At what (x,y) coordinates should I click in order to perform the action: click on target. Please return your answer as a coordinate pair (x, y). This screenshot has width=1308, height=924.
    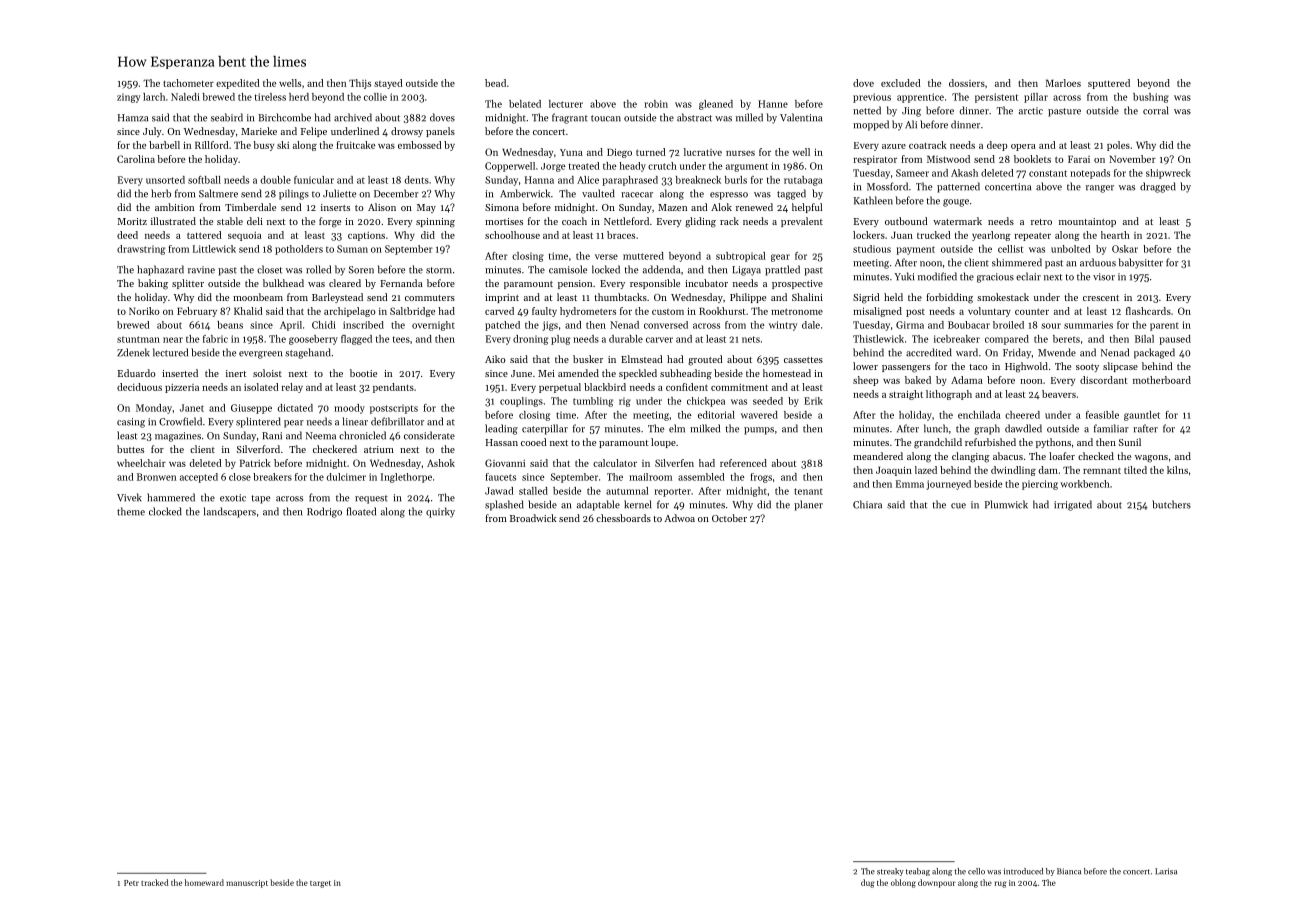
    Looking at the image, I should click on (320, 884).
